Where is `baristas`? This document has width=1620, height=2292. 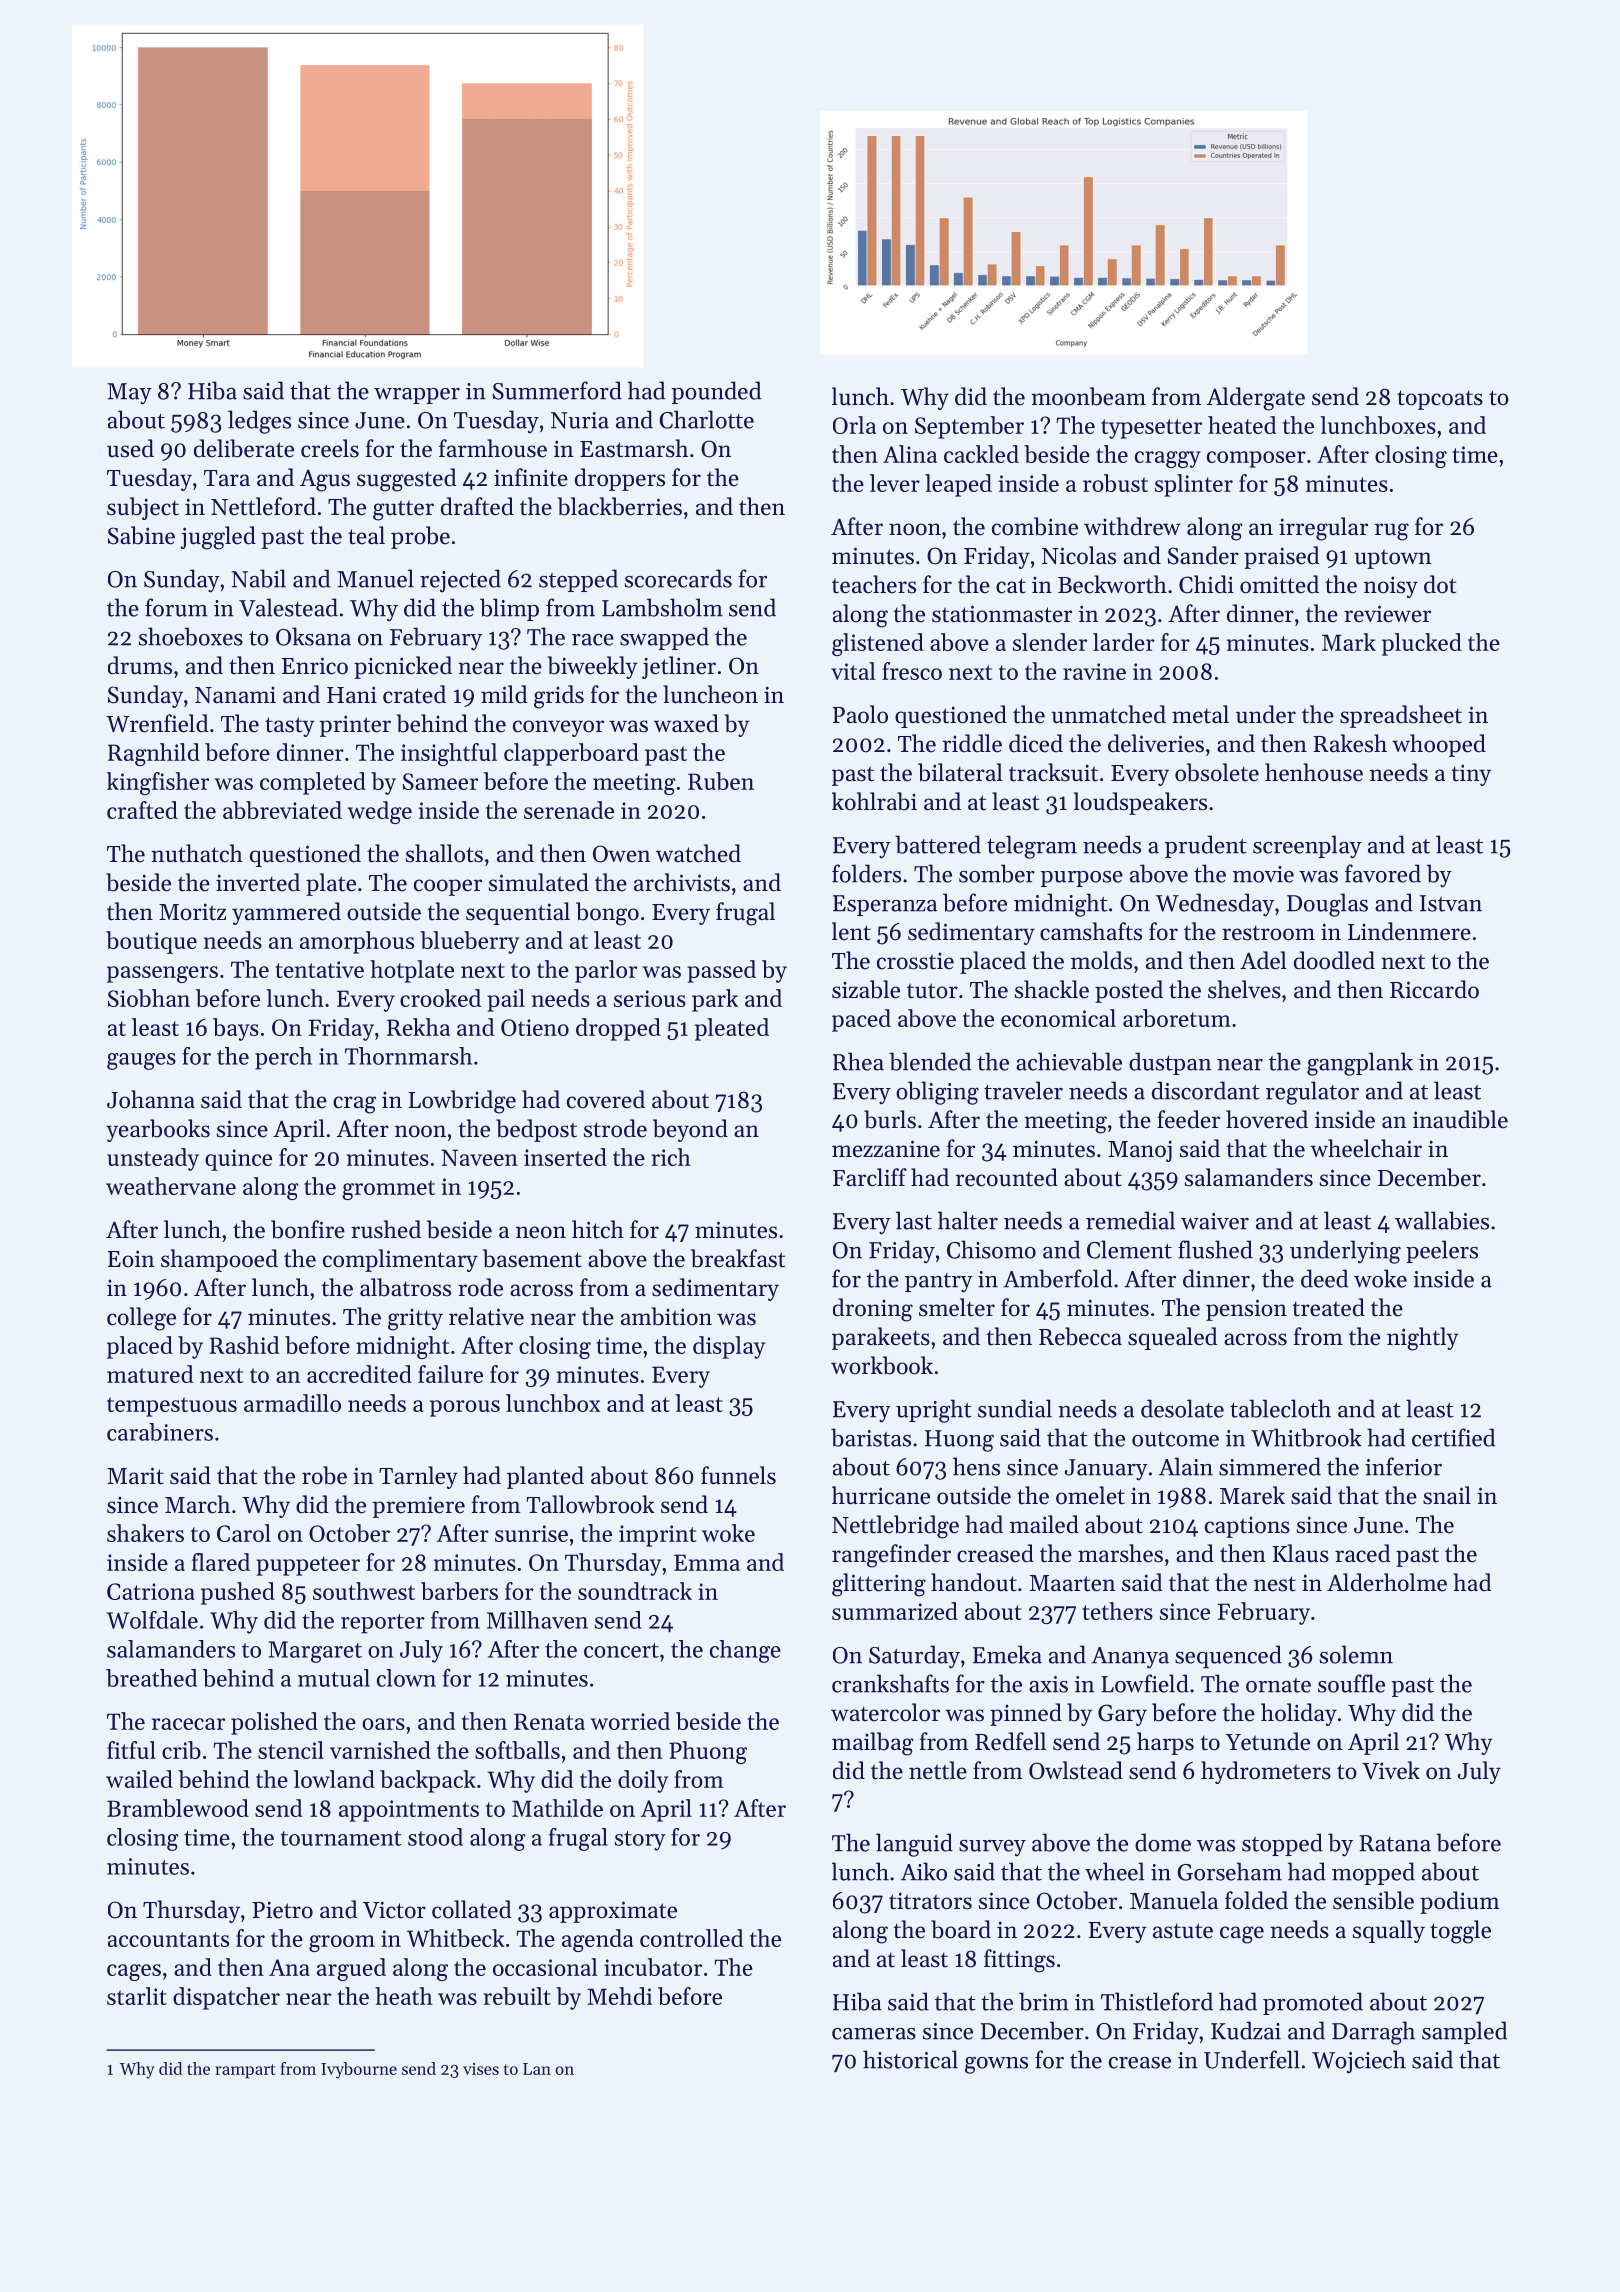
baristas is located at coordinates (871, 1437).
